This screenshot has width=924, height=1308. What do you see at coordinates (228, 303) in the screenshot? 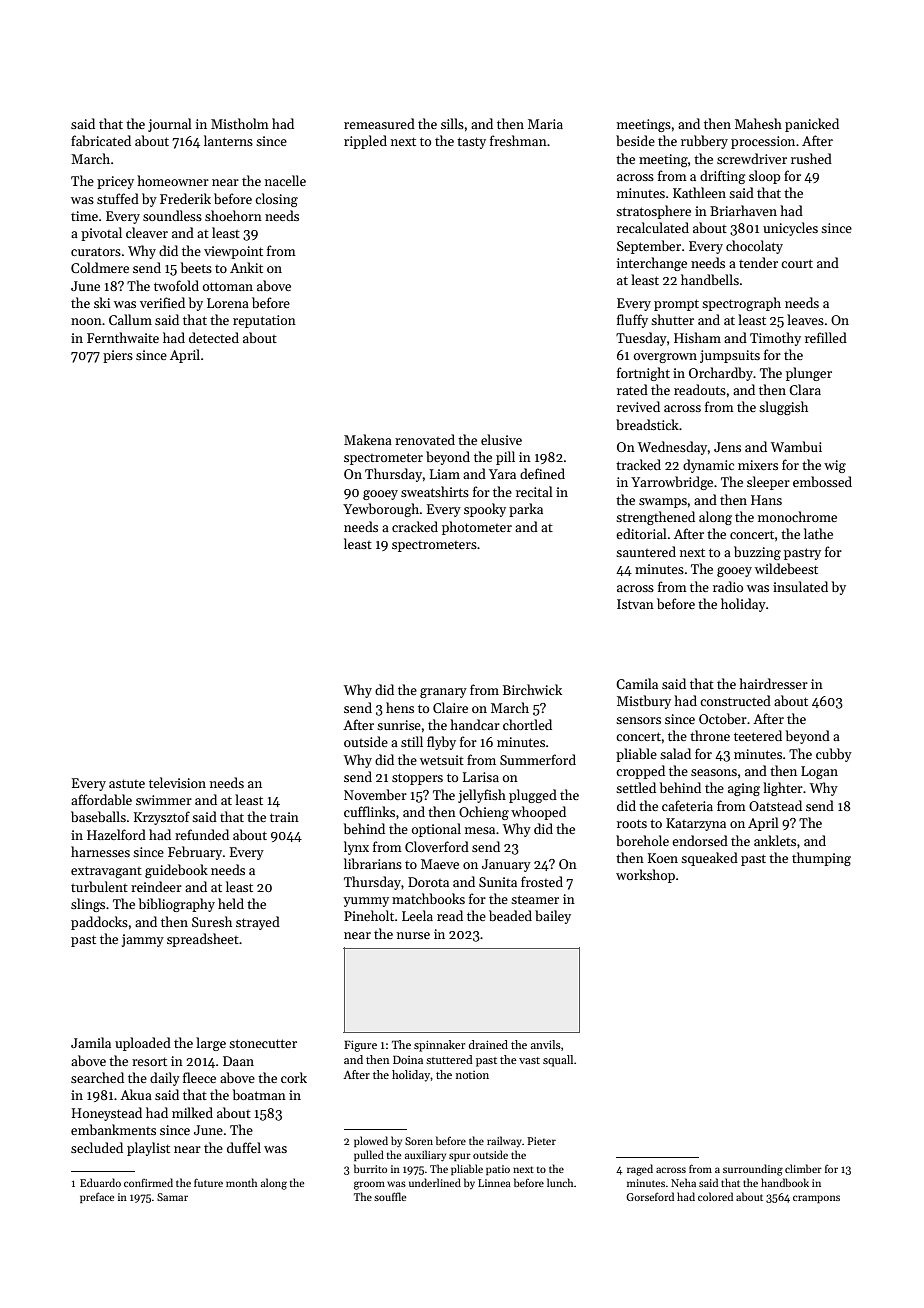
I see `Lorena` at bounding box center [228, 303].
